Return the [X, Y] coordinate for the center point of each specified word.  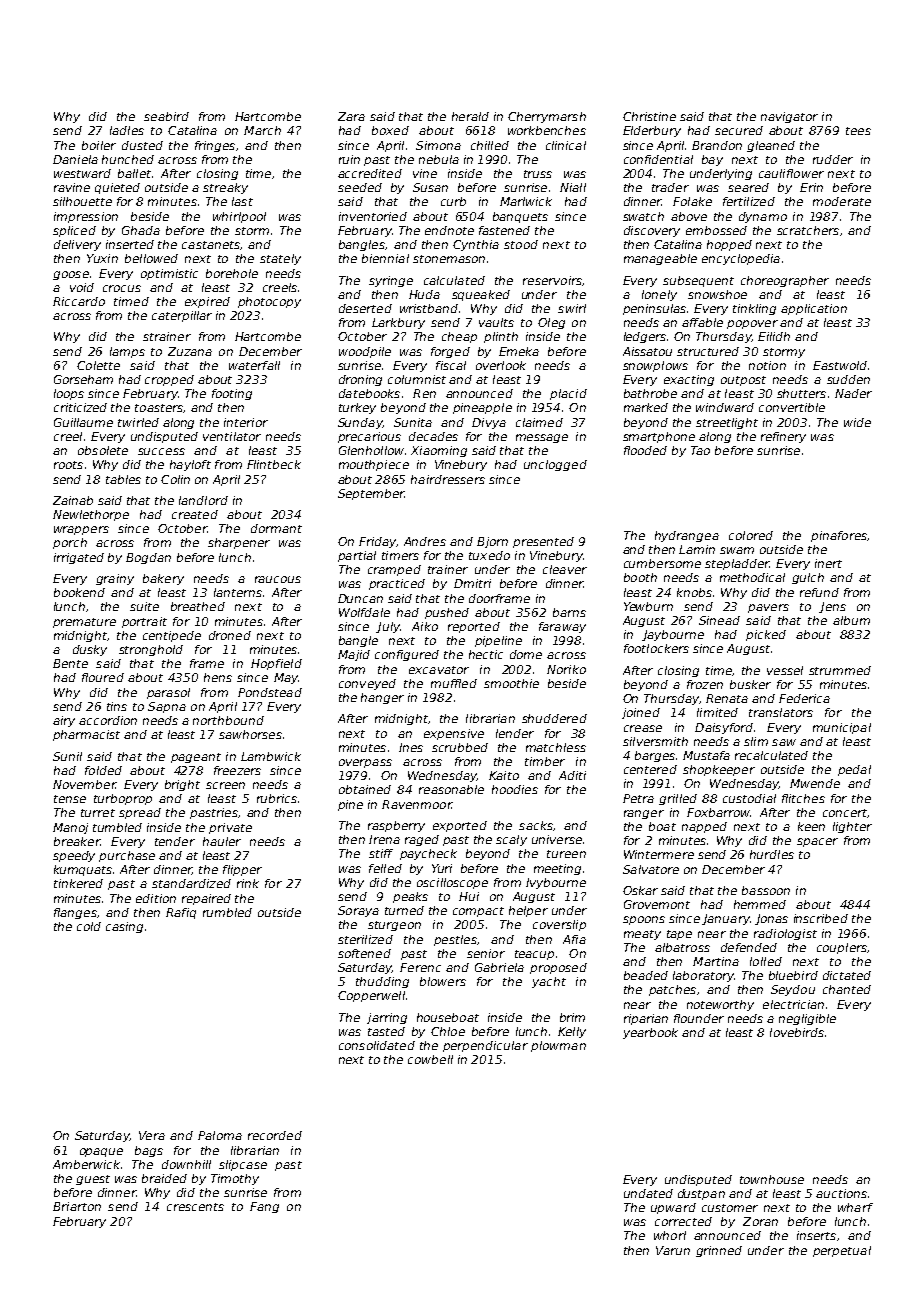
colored [751, 535]
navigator [789, 117]
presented [543, 542]
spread [140, 813]
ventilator [232, 436]
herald [470, 116]
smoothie [511, 683]
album [851, 620]
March [262, 130]
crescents [195, 1207]
